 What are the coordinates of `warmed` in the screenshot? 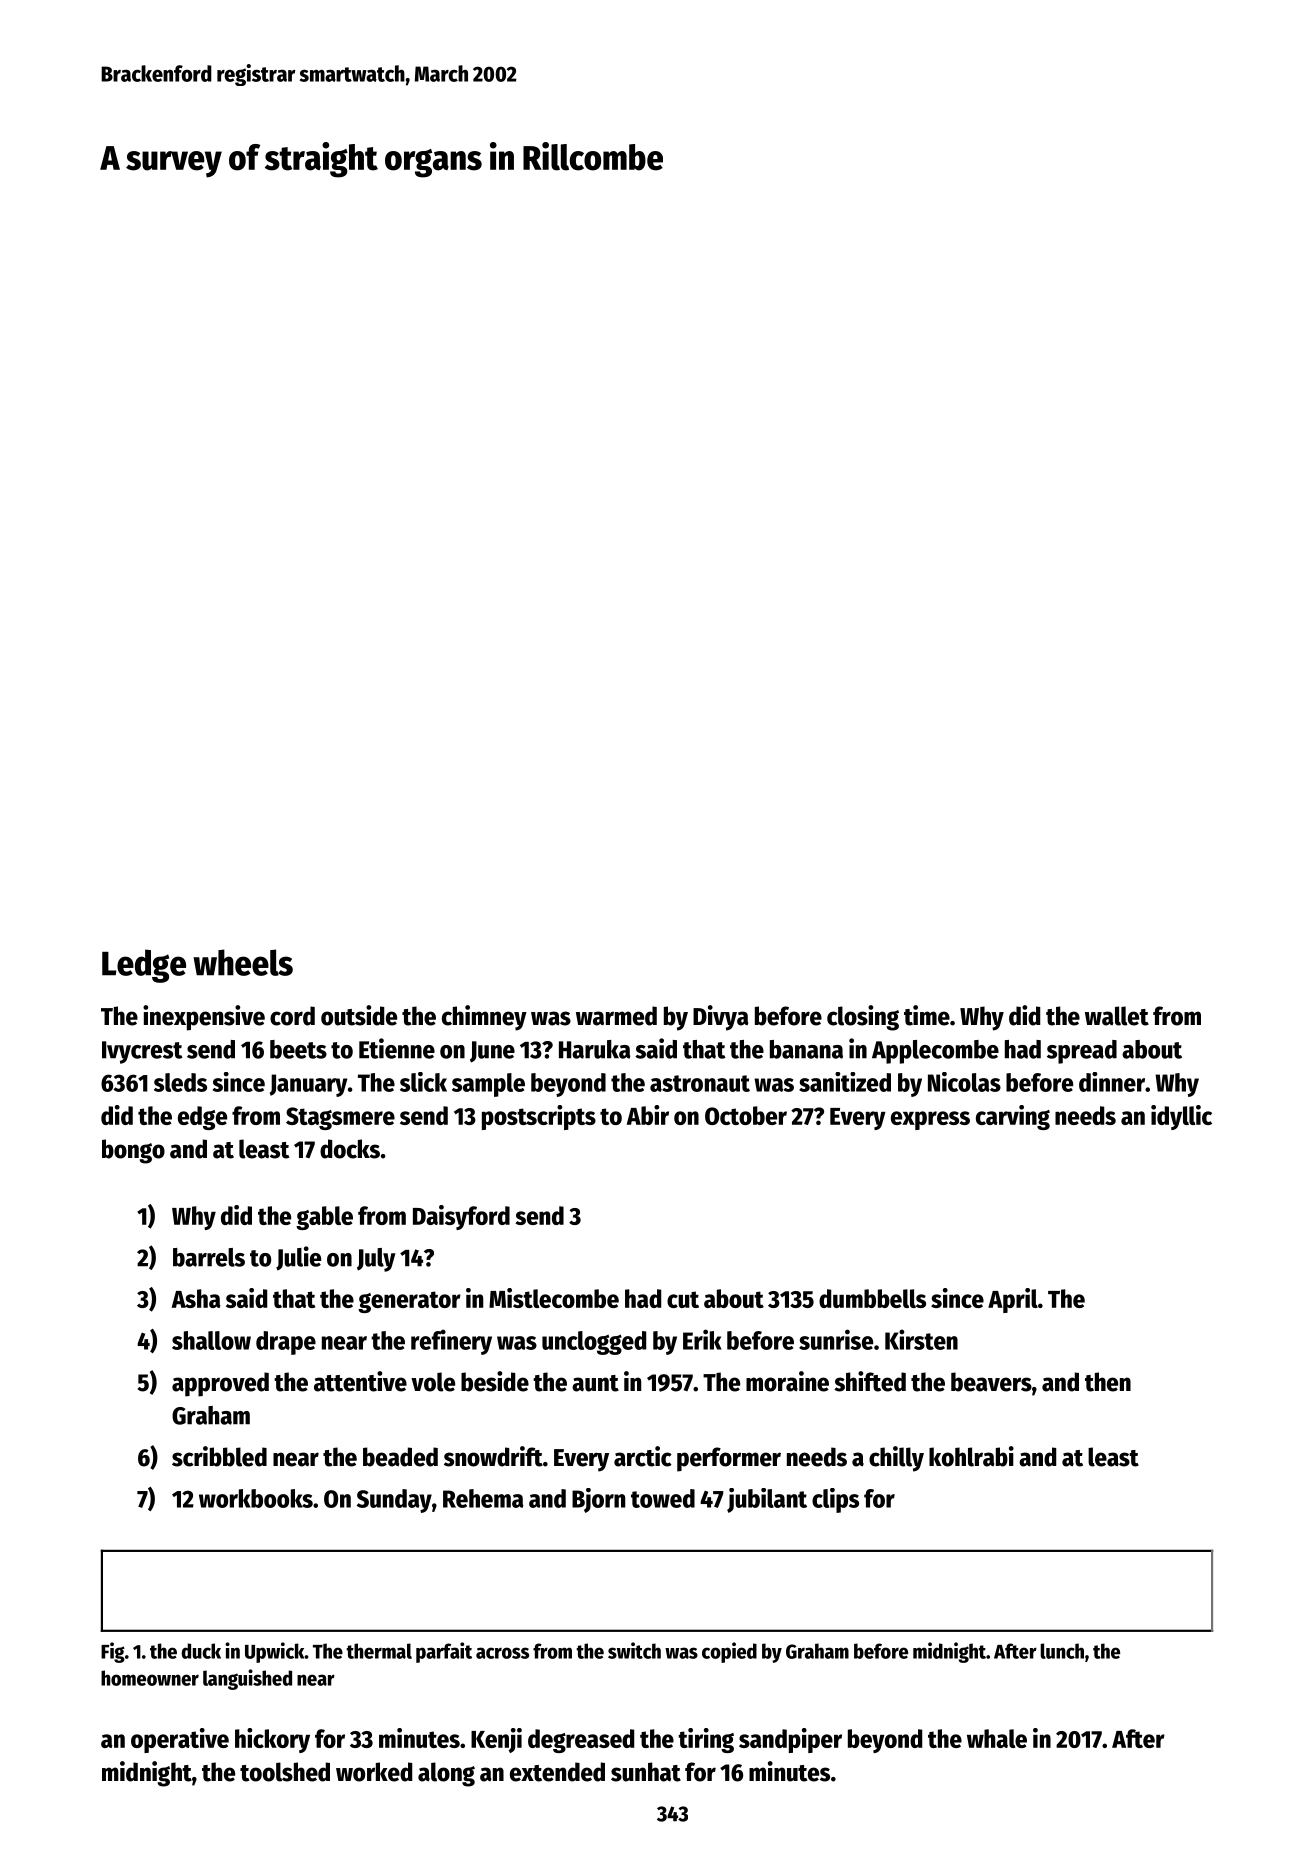 It's located at (616, 1016).
